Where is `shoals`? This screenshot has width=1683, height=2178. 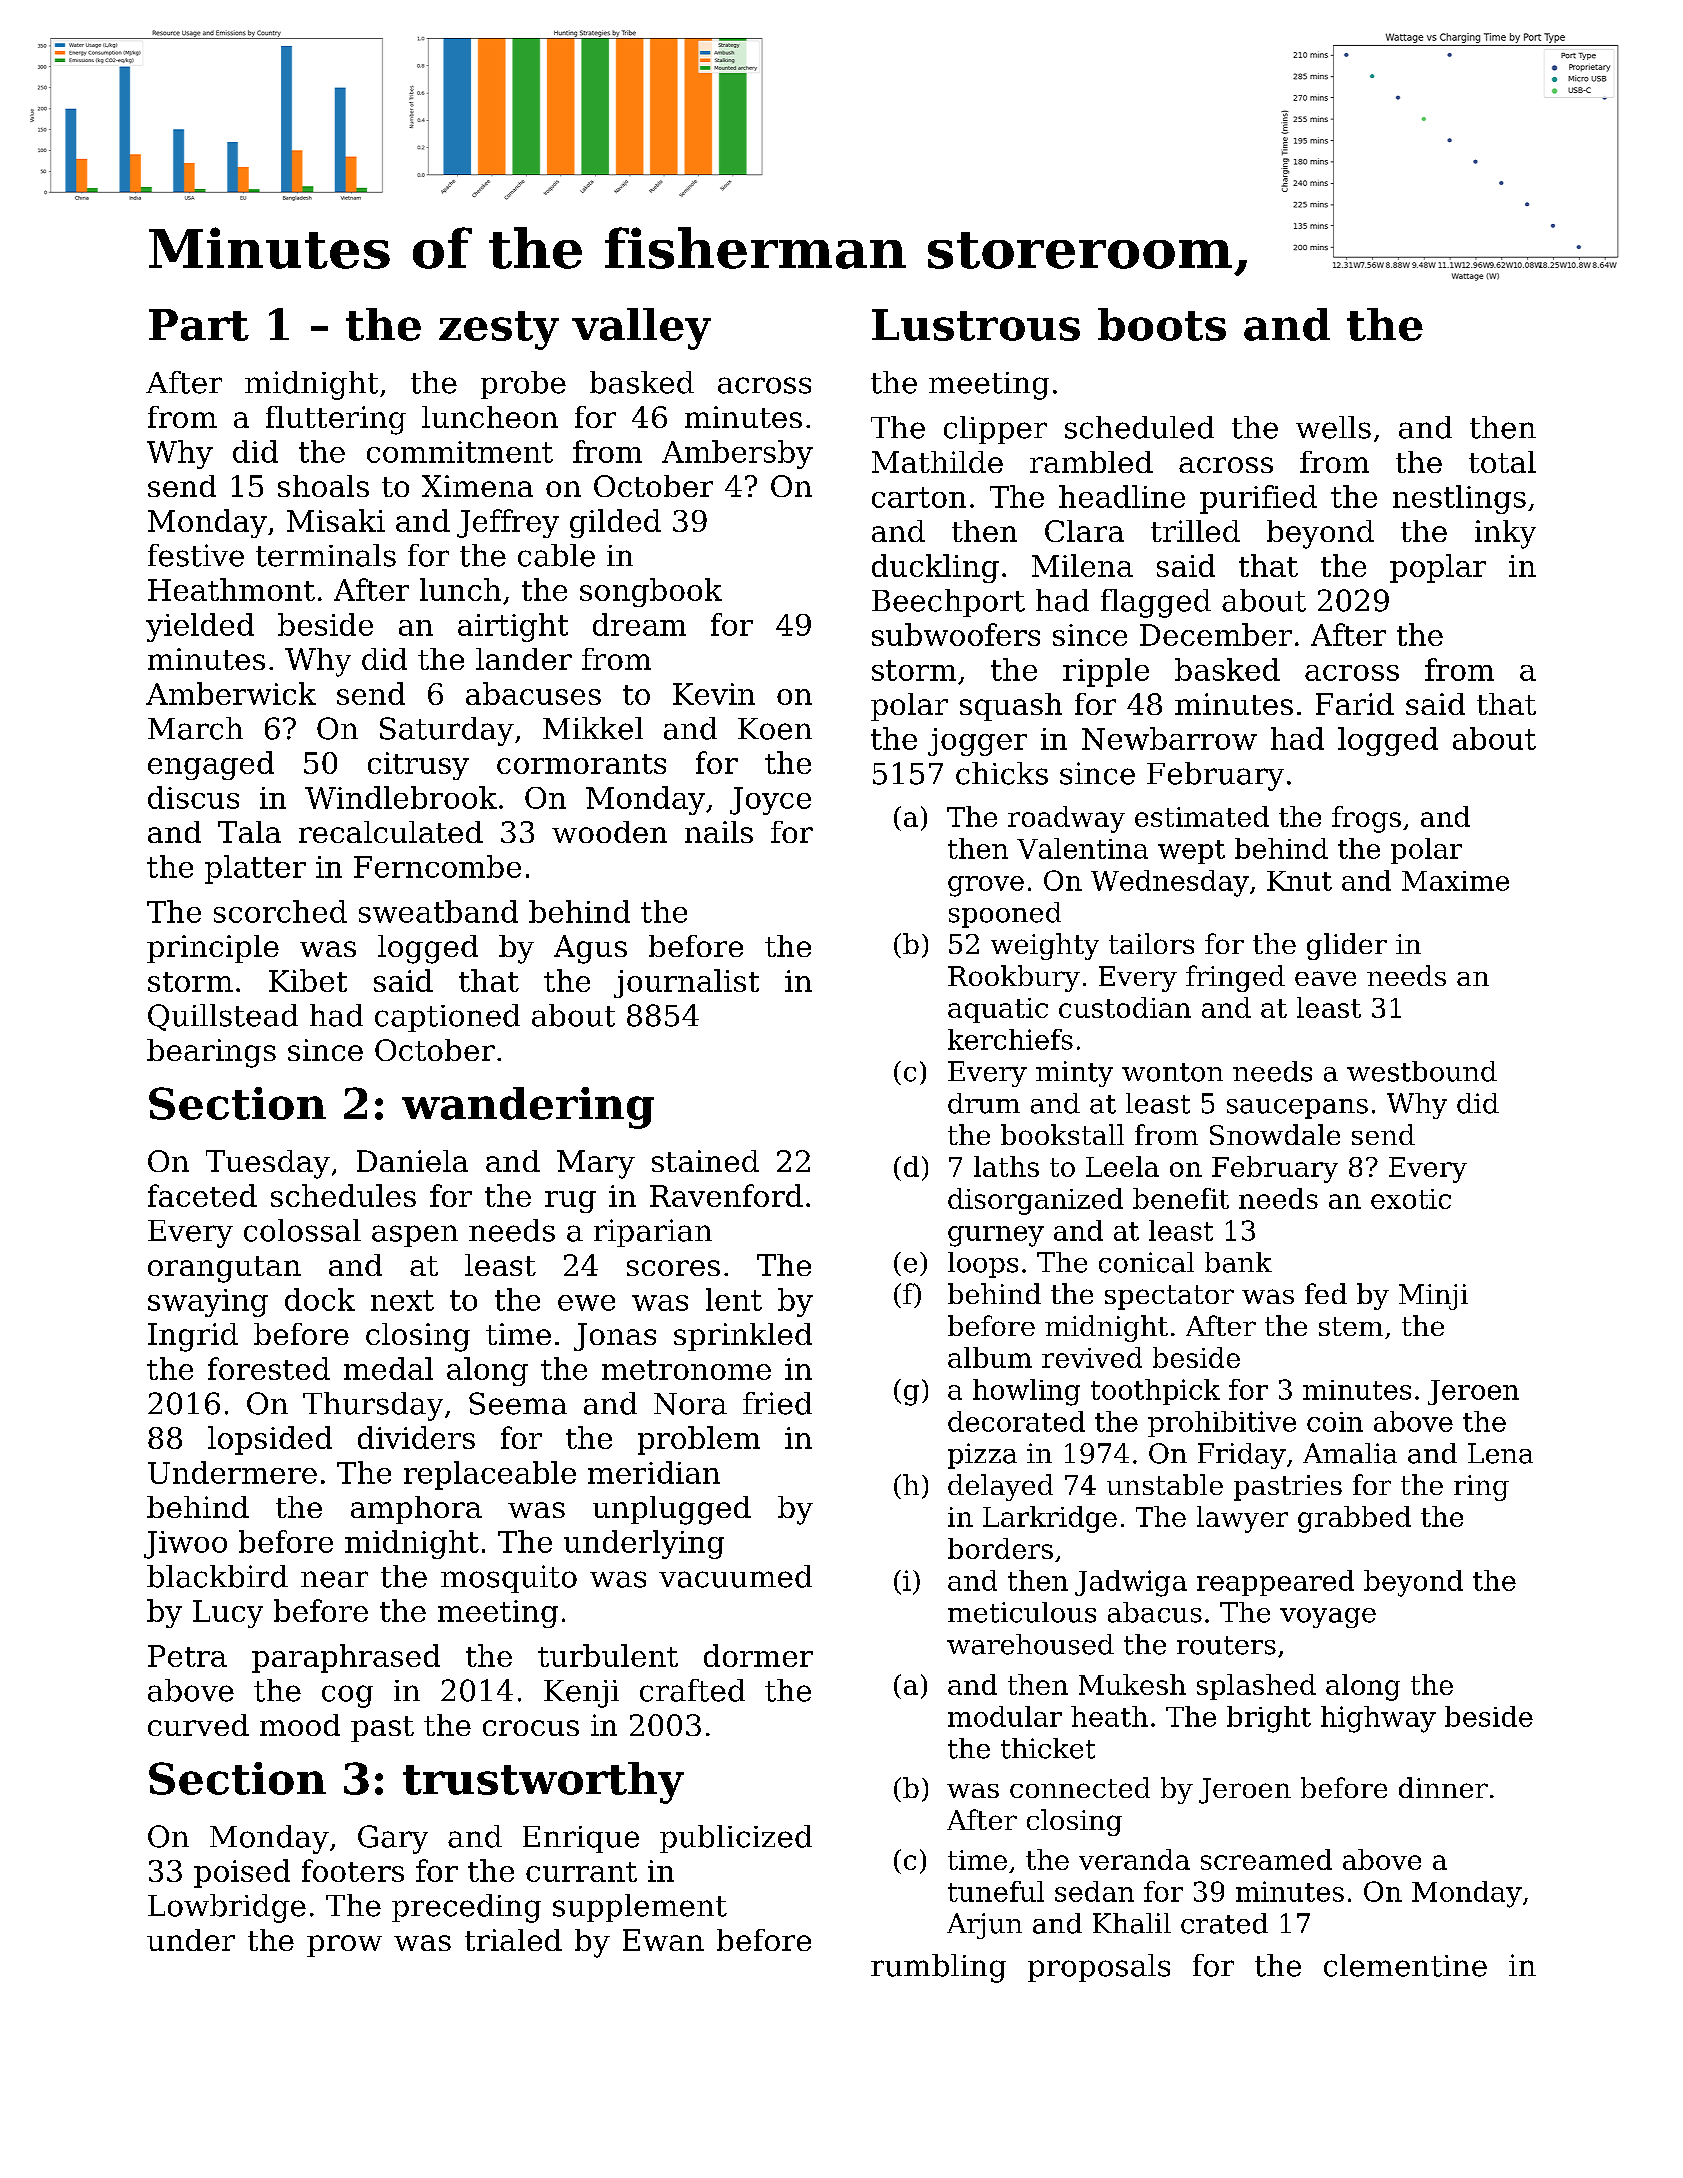 shoals is located at coordinates (323, 486).
